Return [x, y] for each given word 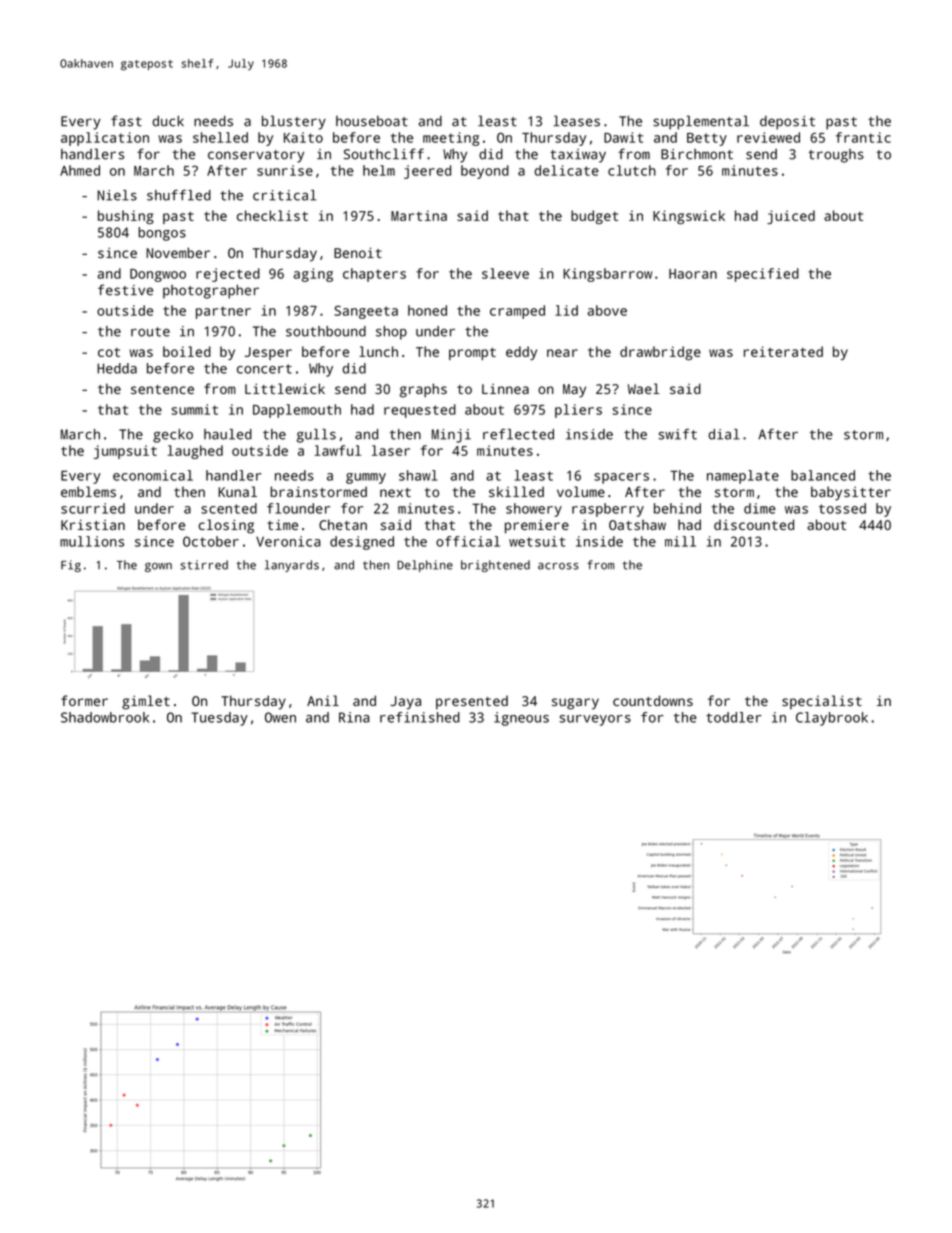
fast [126, 121]
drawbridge [660, 353]
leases [576, 121]
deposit [787, 123]
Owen [280, 717]
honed [427, 310]
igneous [521, 719]
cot [109, 352]
